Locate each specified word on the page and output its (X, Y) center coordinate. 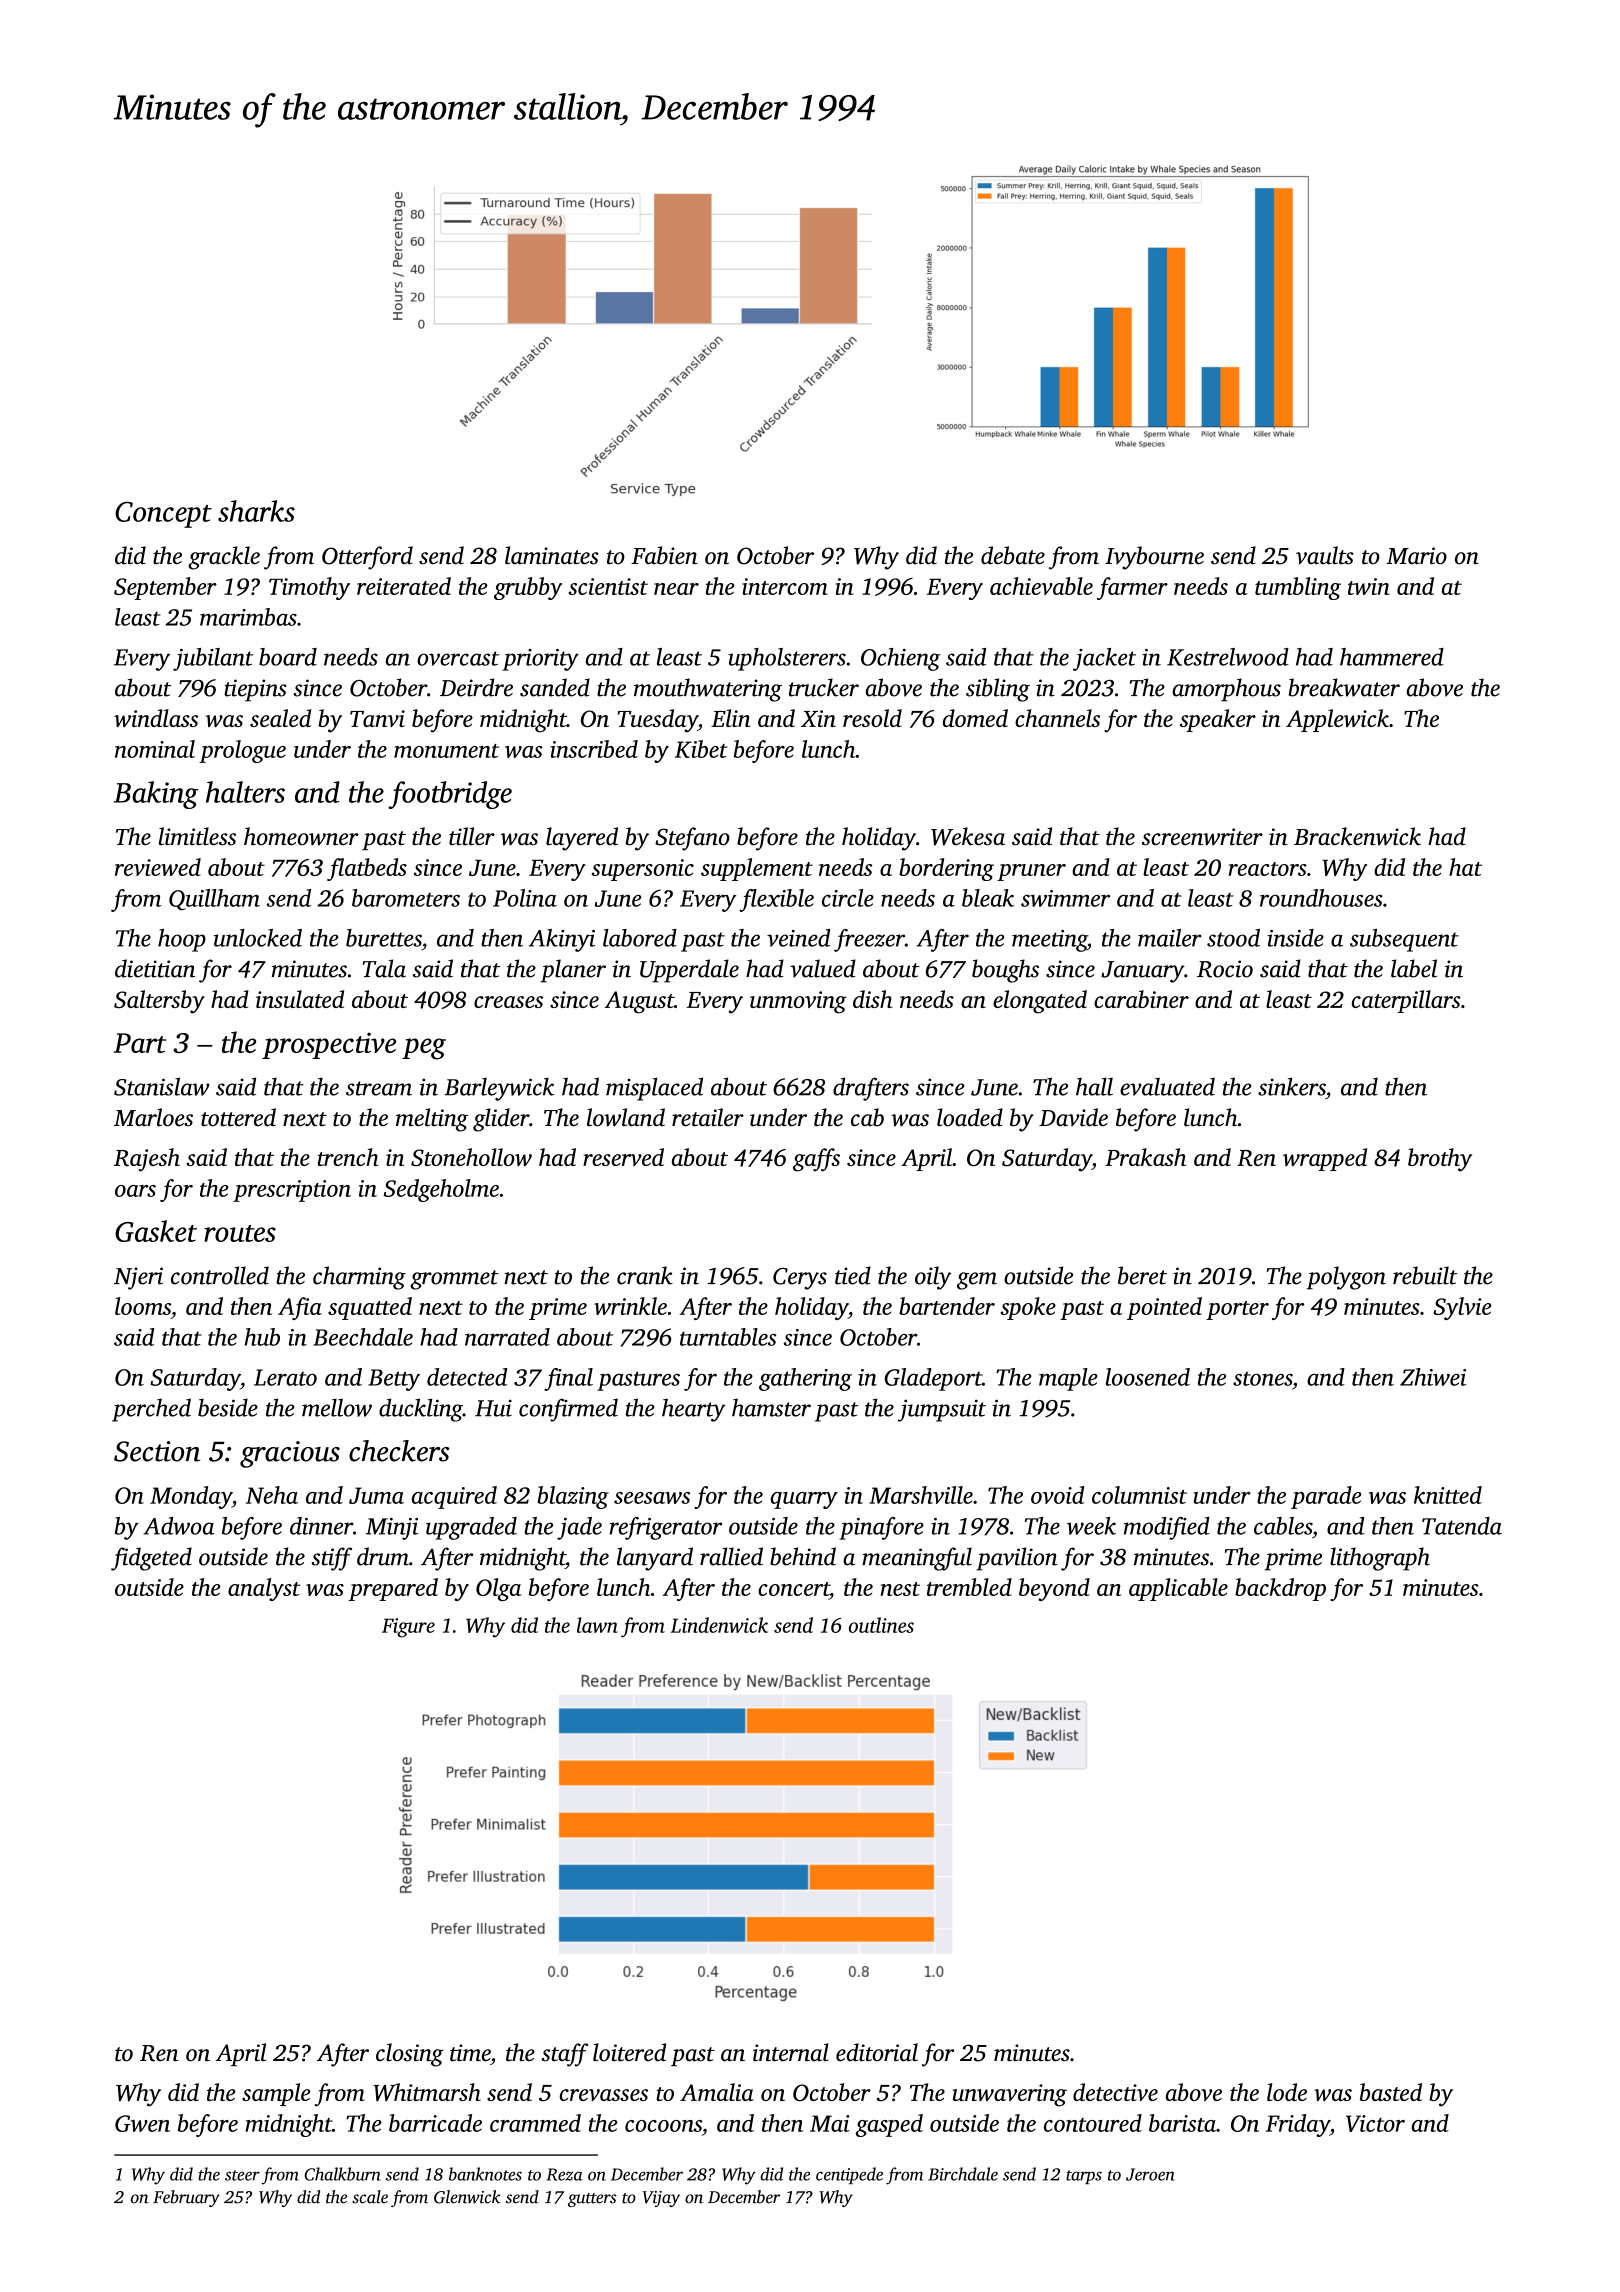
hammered (1392, 657)
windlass (156, 718)
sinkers (1292, 1086)
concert (794, 1590)
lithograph (1380, 1559)
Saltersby (159, 1002)
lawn (597, 1625)
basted (1391, 2092)
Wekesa (968, 836)
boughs (1005, 971)
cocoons (663, 2126)
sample (276, 2094)
